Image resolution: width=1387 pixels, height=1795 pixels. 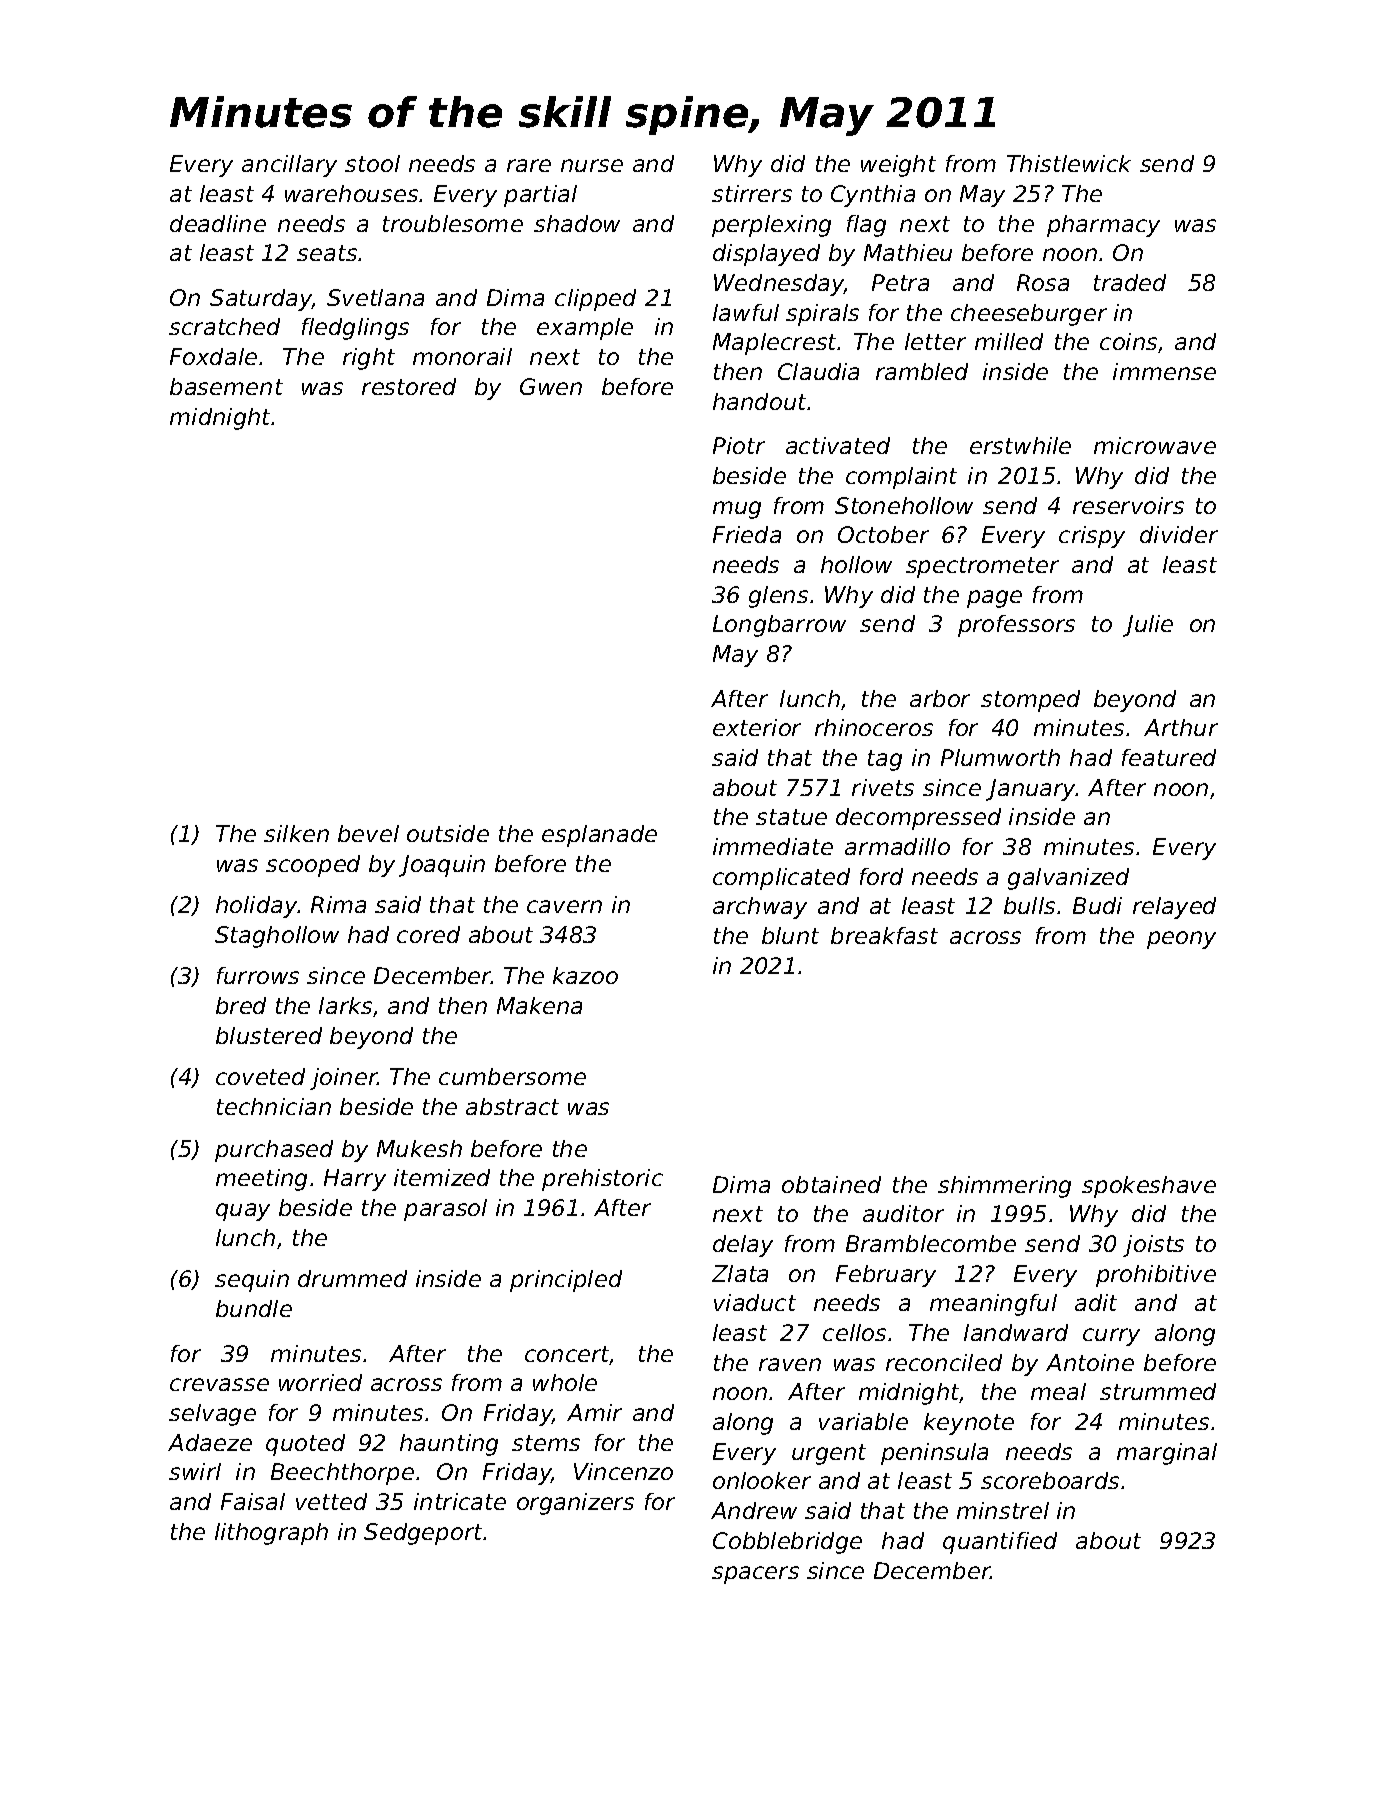 I want to click on Adaeze, so click(x=210, y=1442).
